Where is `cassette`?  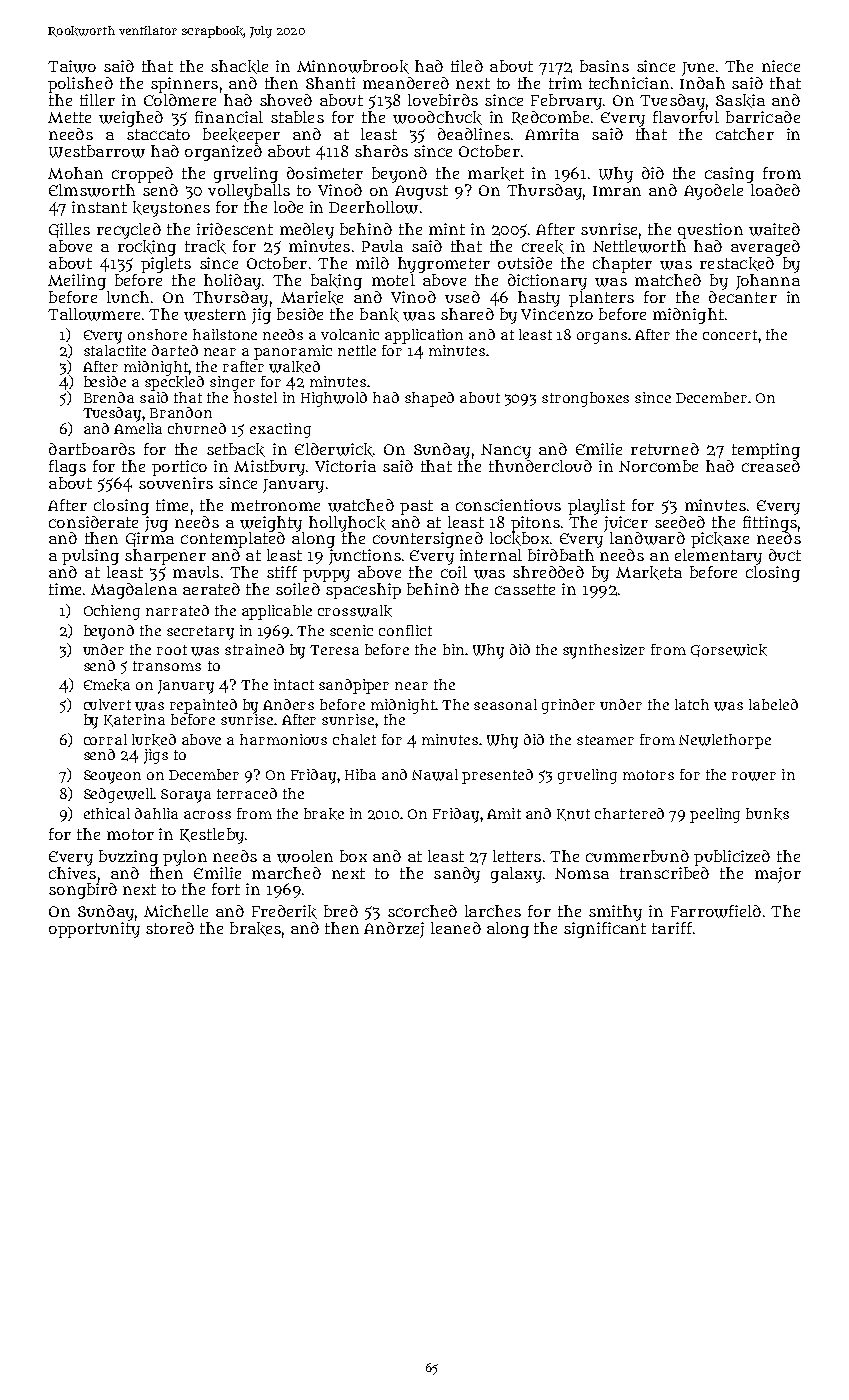
cassette is located at coordinates (525, 589).
